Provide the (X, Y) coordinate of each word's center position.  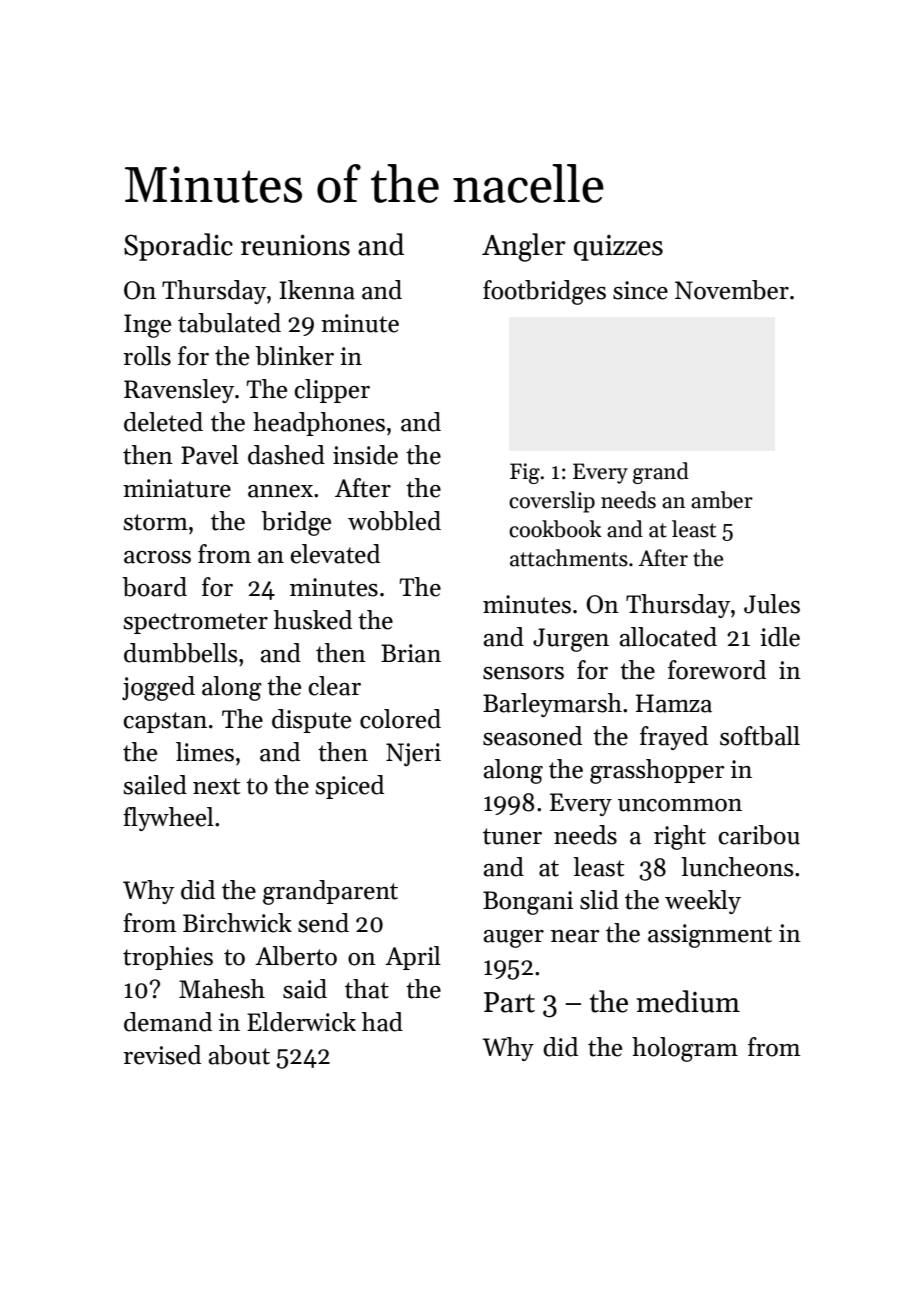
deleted (163, 422)
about (239, 1055)
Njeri (413, 754)
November (732, 290)
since (640, 290)
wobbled (394, 521)
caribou (759, 835)
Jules (772, 604)
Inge (147, 326)
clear (334, 686)
